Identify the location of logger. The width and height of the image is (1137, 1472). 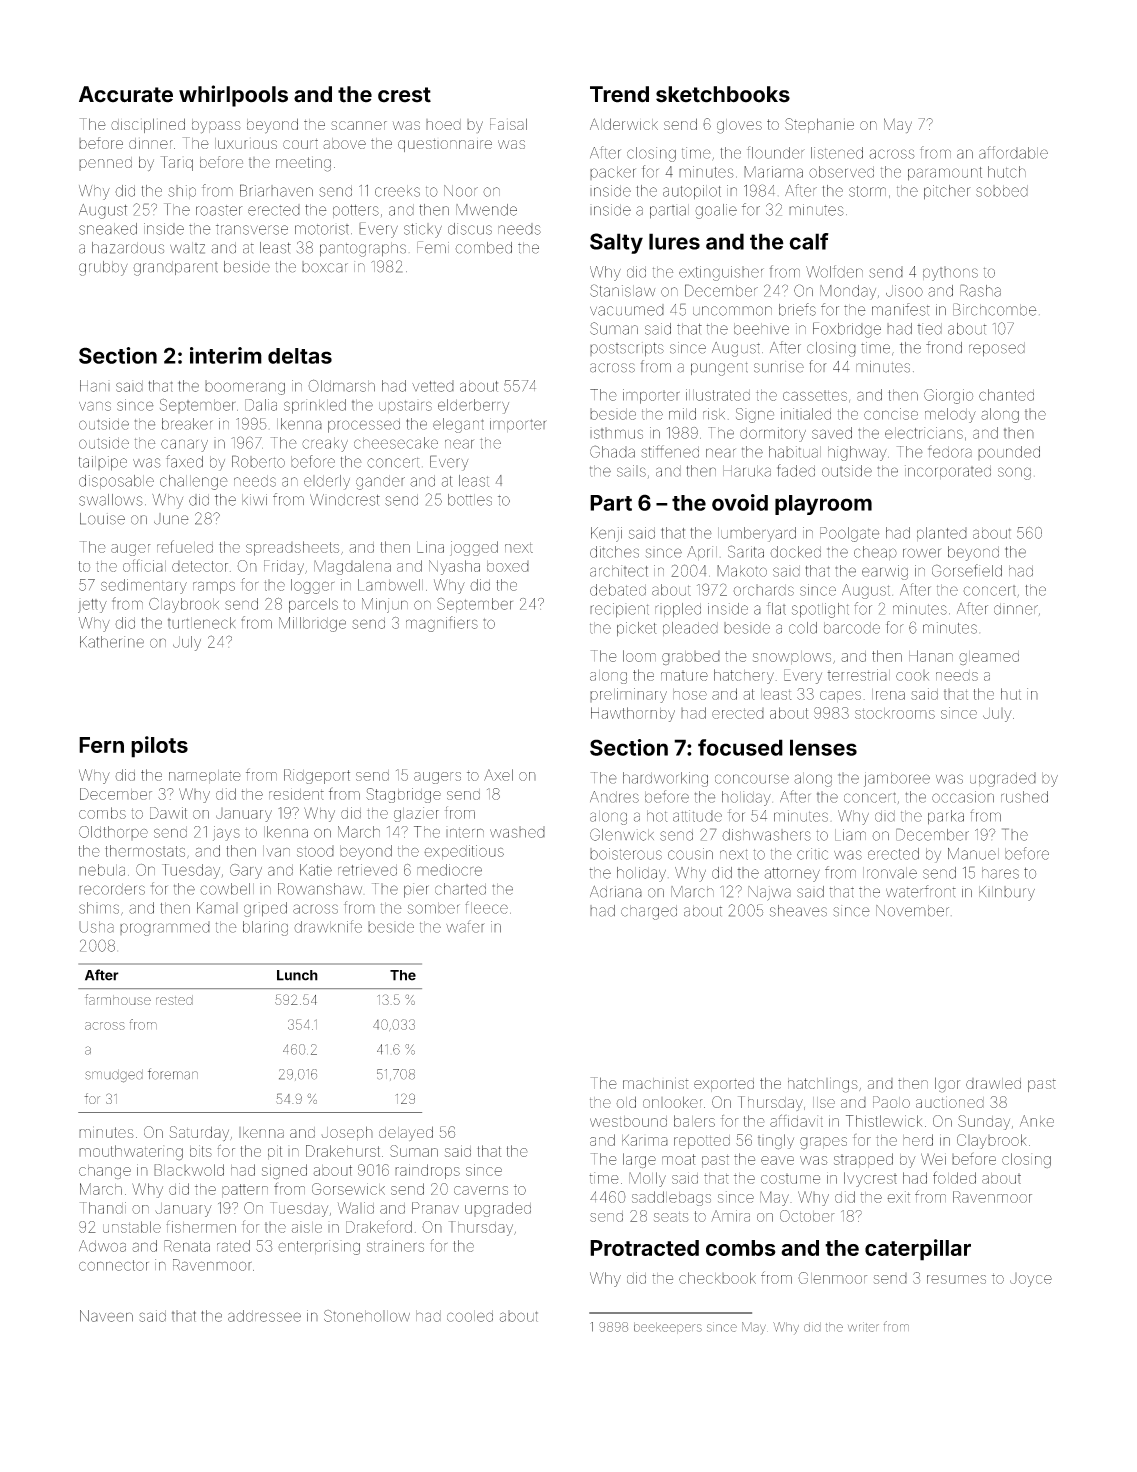
(312, 586).
